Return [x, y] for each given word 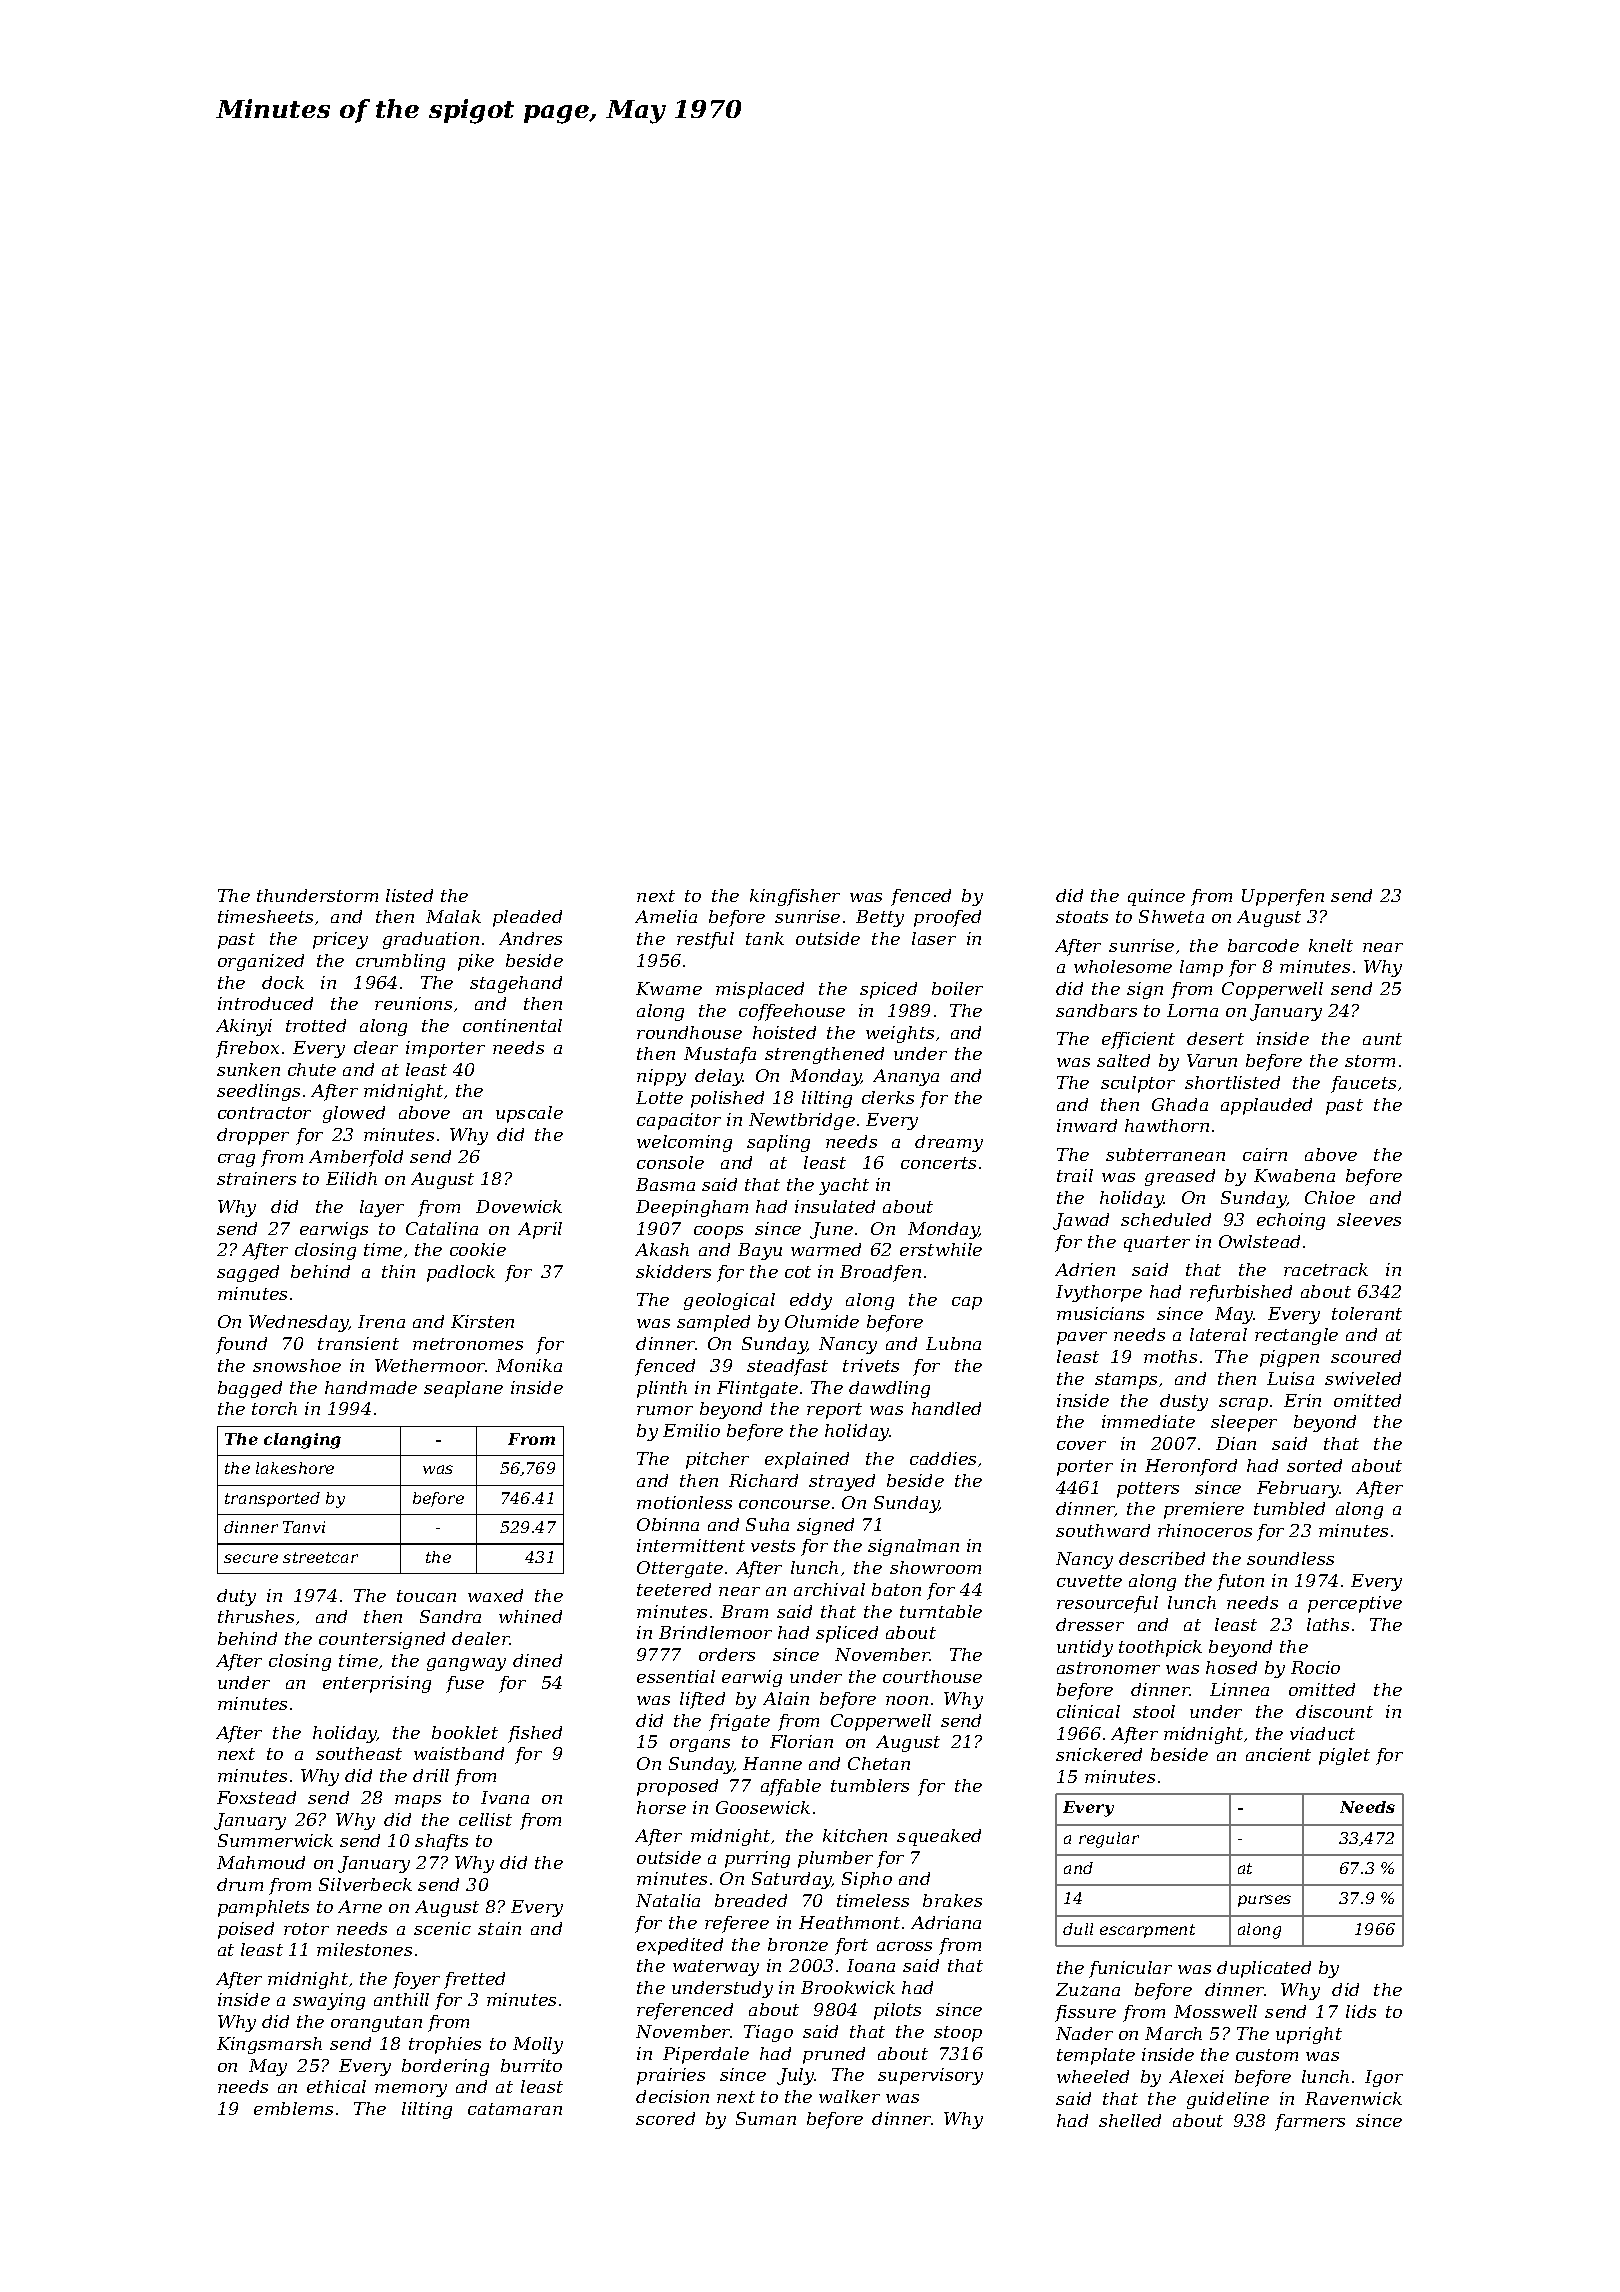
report [834, 1411]
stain [499, 1928]
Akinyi [244, 1027]
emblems [293, 2108]
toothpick [1160, 1648]
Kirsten [482, 1321]
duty [236, 1597]
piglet [1344, 1756]
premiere [1204, 1510]
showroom [935, 1567]
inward [1087, 1125]
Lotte [659, 1097]
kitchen [855, 1835]
